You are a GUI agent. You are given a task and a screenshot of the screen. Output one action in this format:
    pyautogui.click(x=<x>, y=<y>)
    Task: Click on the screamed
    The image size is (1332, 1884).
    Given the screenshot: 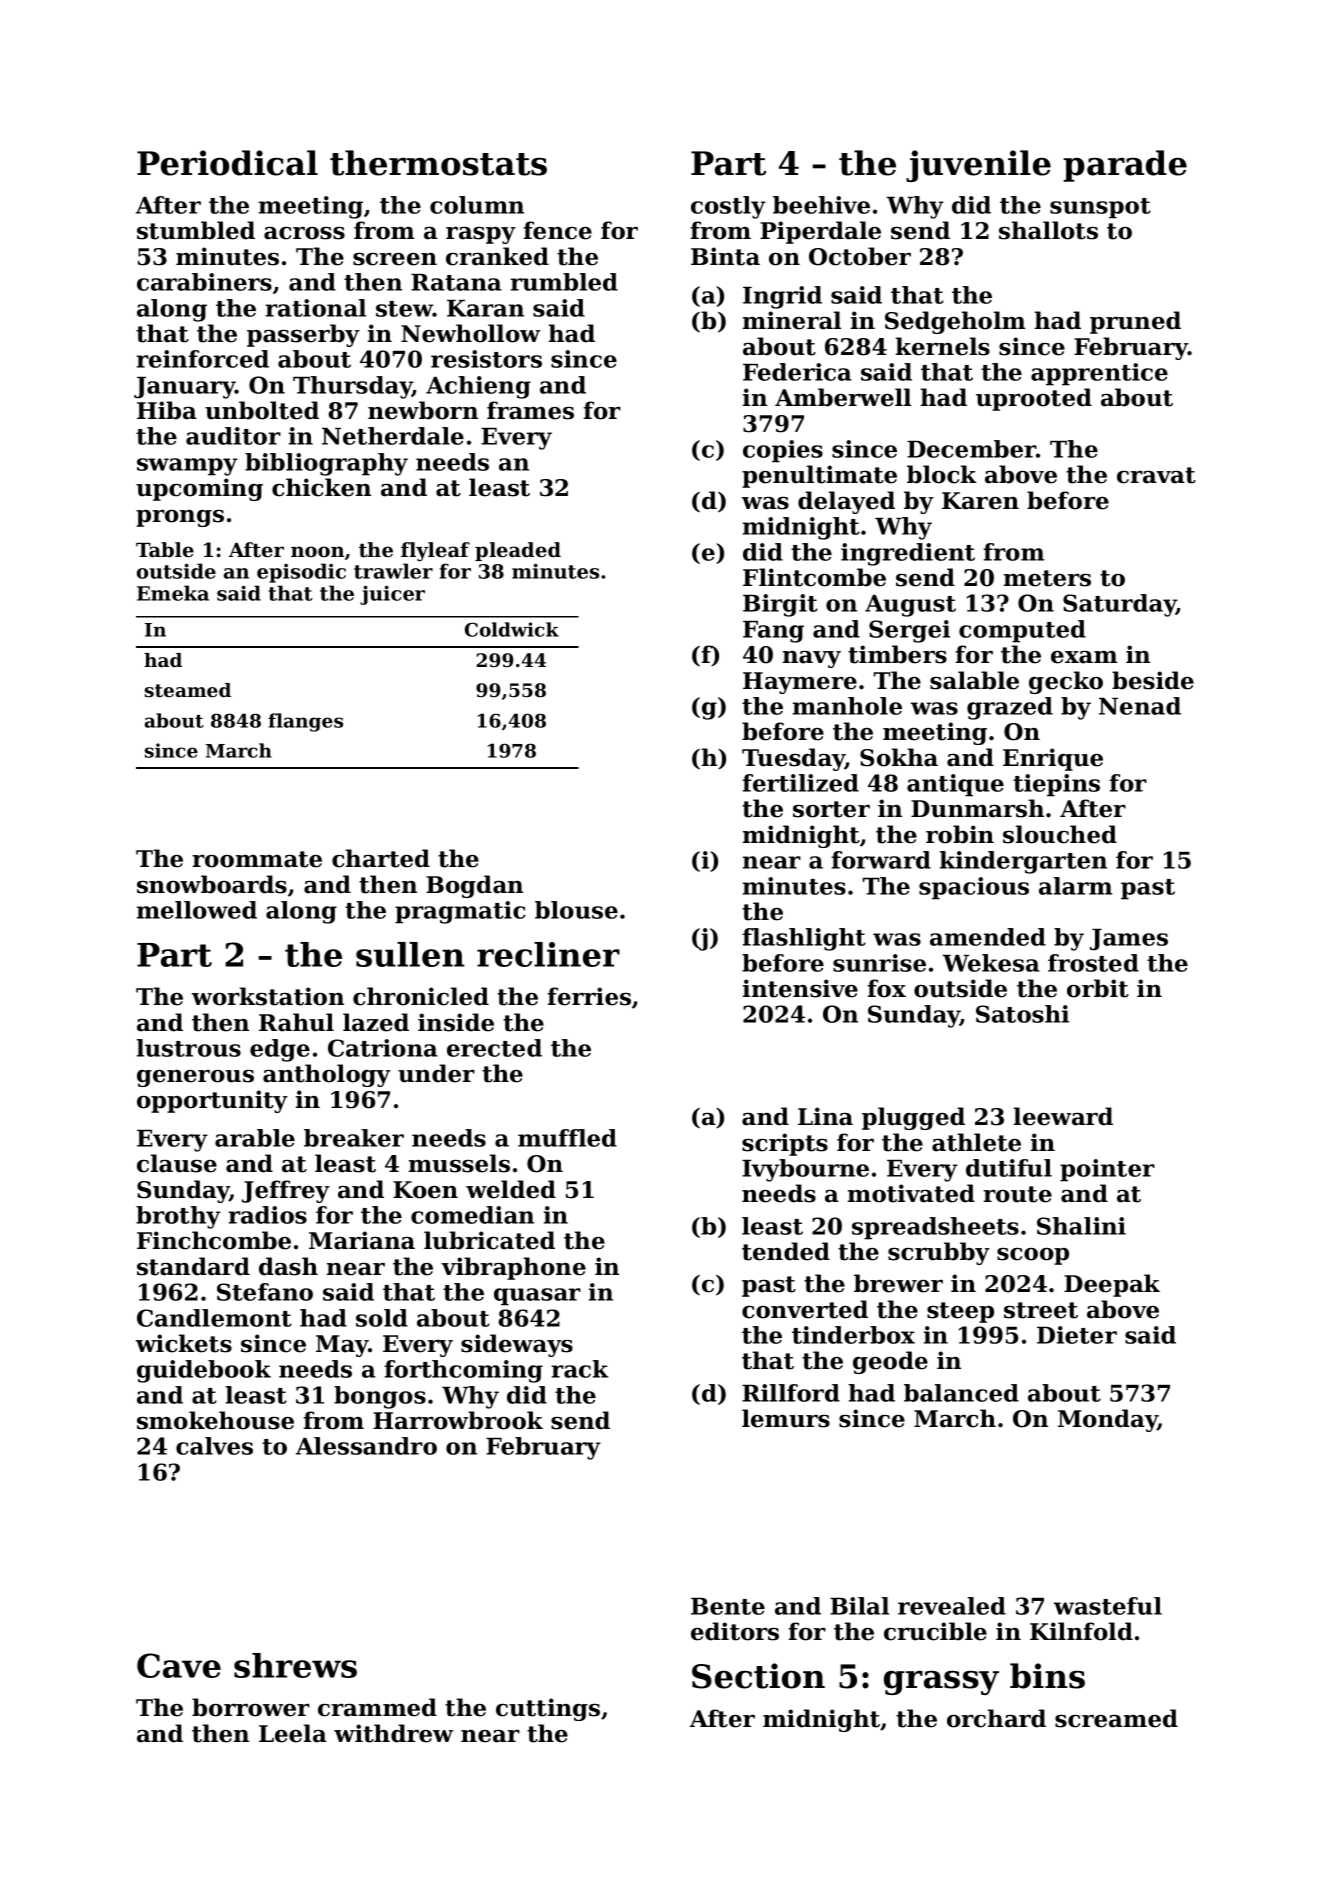 What is the action you would take?
    pyautogui.click(x=1116, y=1718)
